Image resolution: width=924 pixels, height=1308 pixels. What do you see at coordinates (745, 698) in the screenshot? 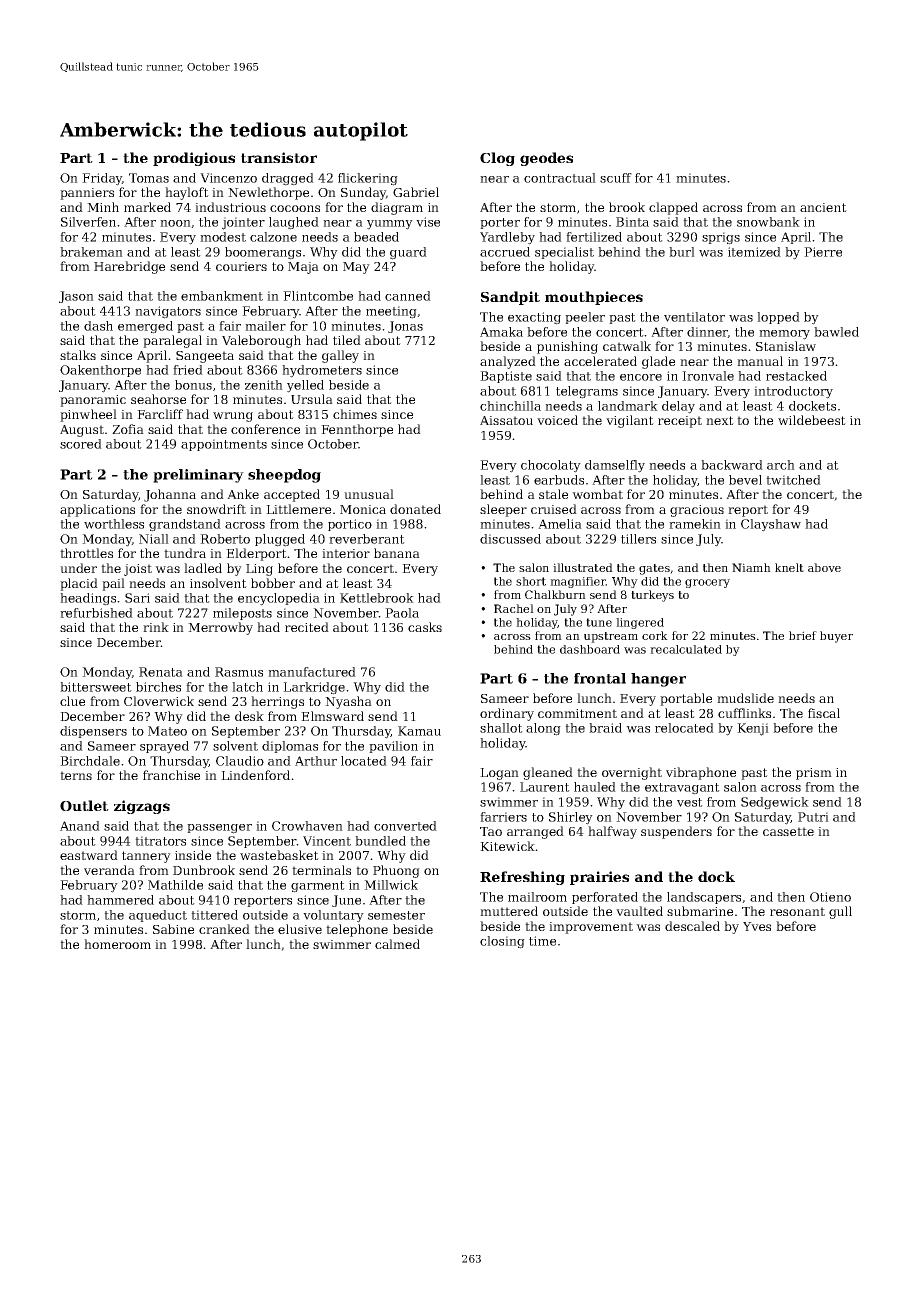
I see `mudslide` at bounding box center [745, 698].
